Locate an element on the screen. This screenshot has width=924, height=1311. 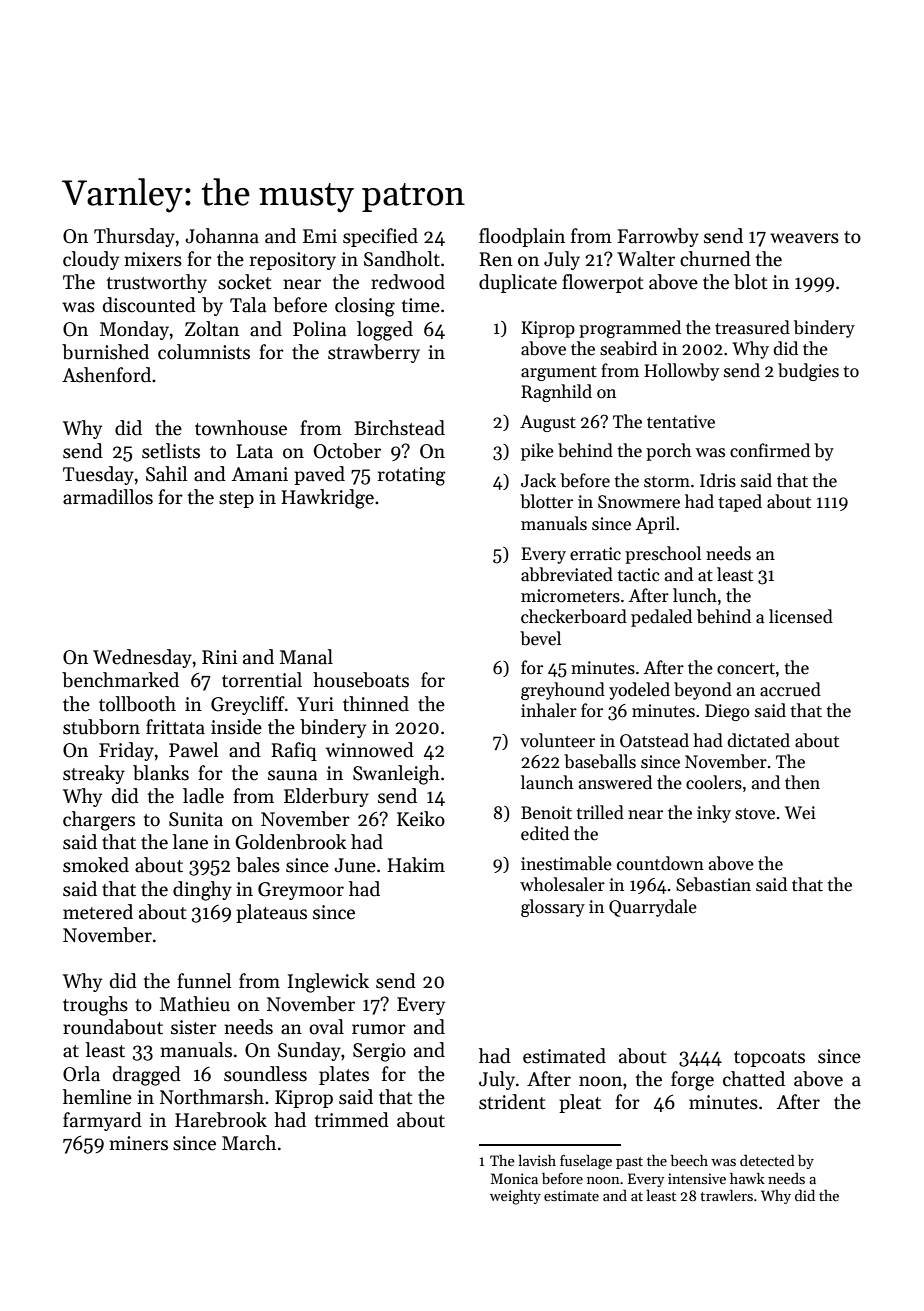
step is located at coordinates (236, 500).
